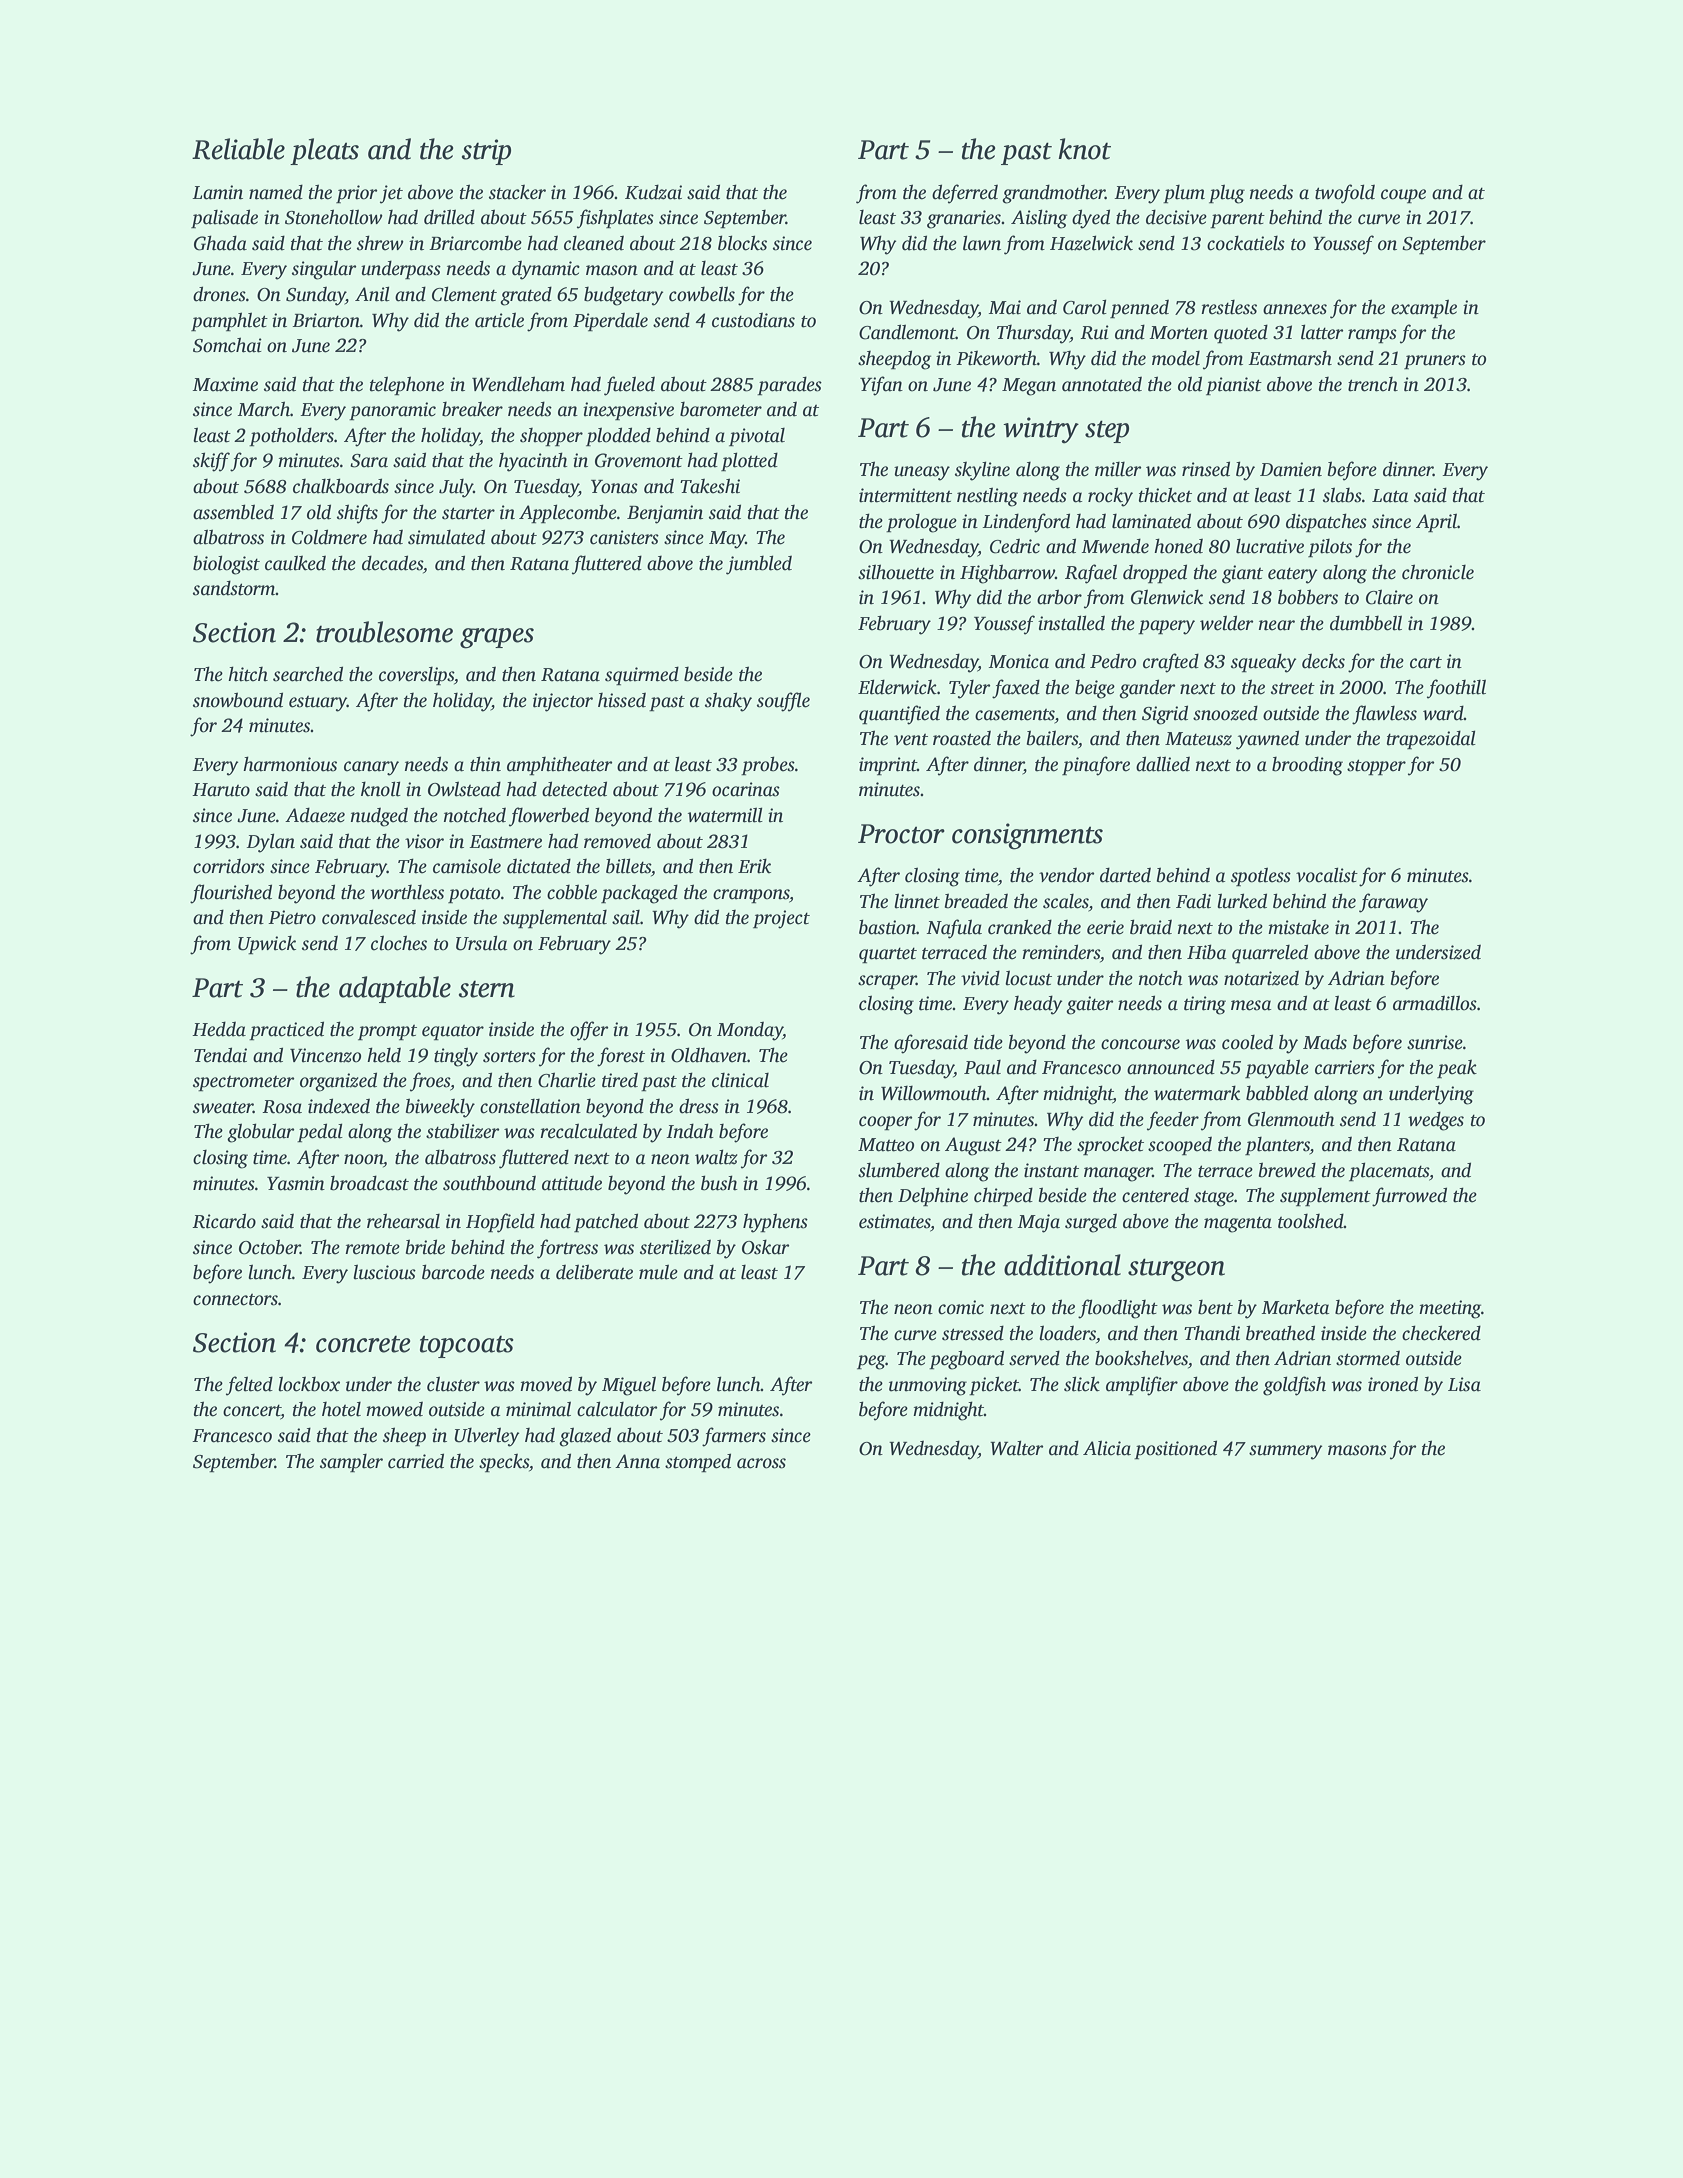  I want to click on stressed, so click(973, 1333).
